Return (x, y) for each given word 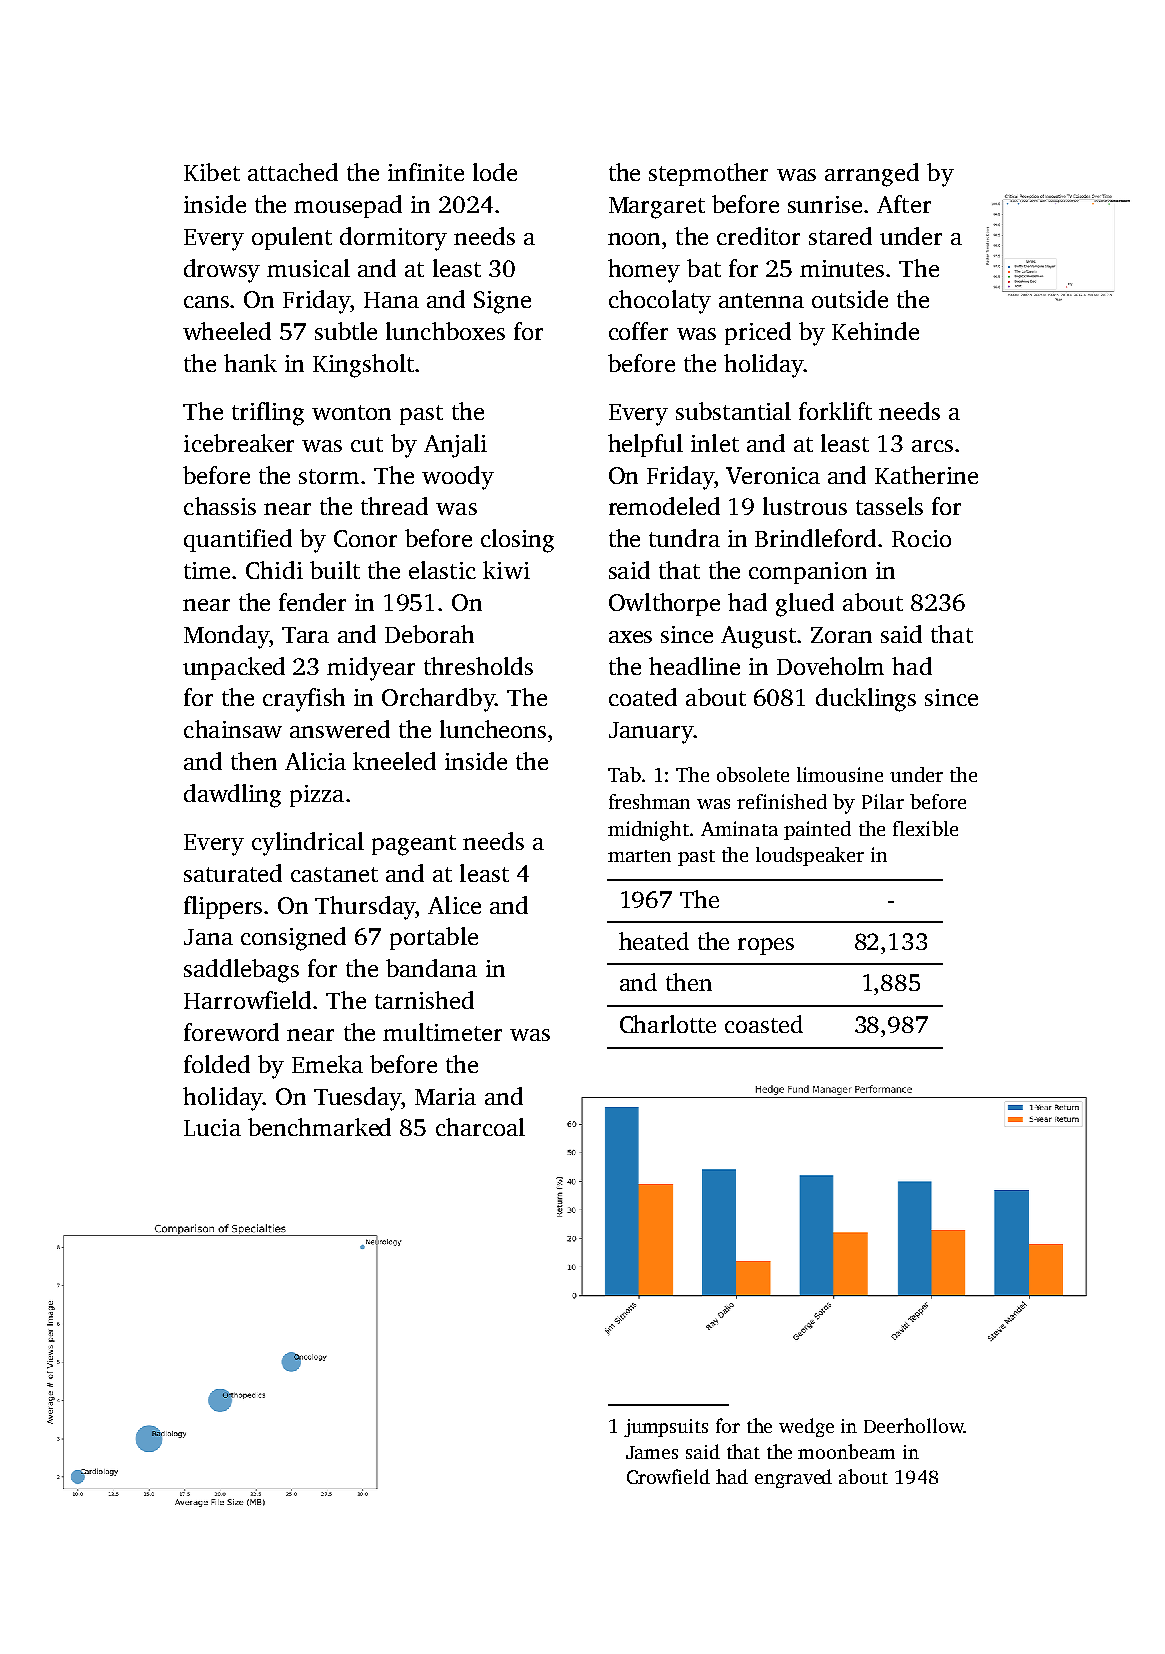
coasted (764, 1024)
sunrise (825, 204)
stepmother (708, 174)
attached (293, 172)
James (652, 1452)
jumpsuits (666, 1428)
